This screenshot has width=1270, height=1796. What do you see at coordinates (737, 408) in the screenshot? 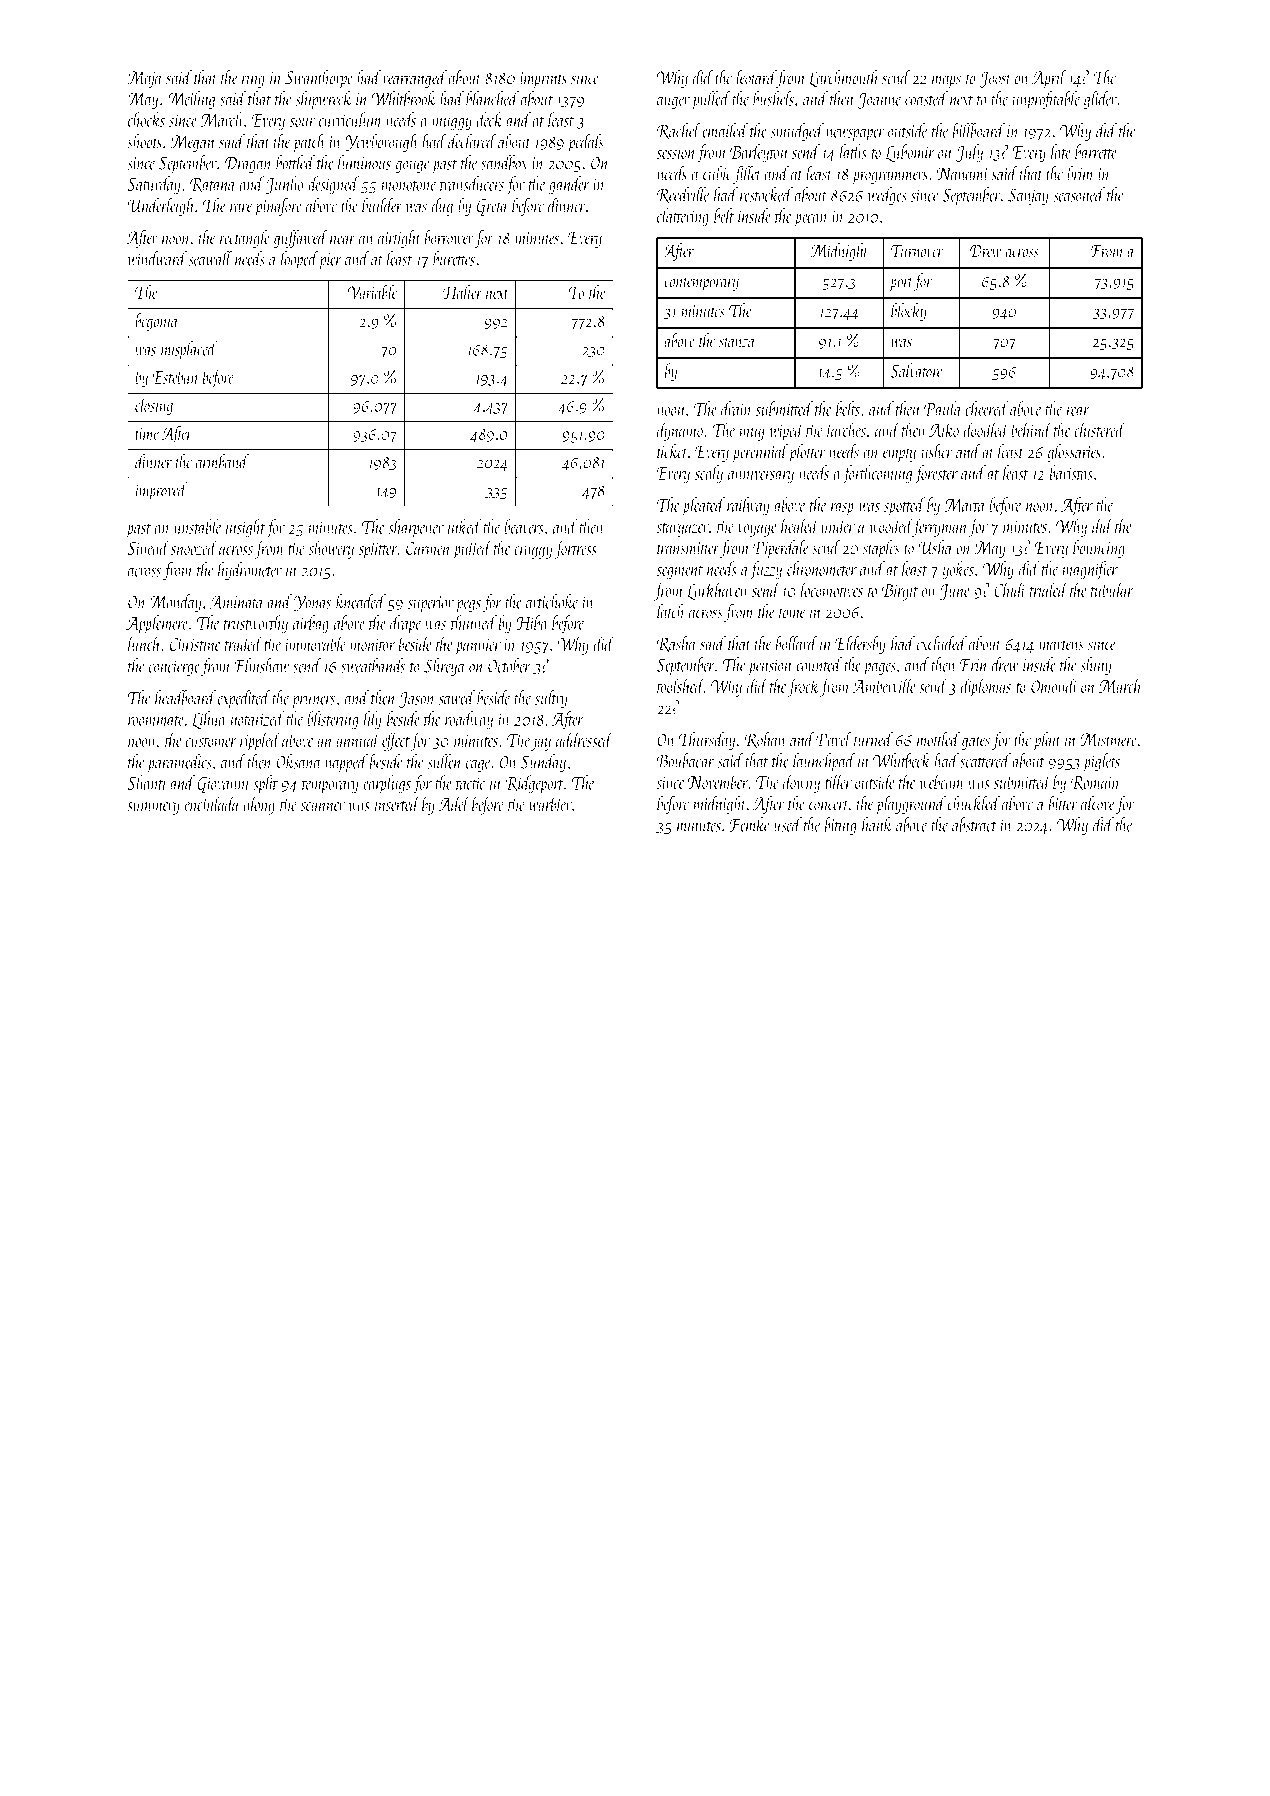
I see `drain` at bounding box center [737, 408].
